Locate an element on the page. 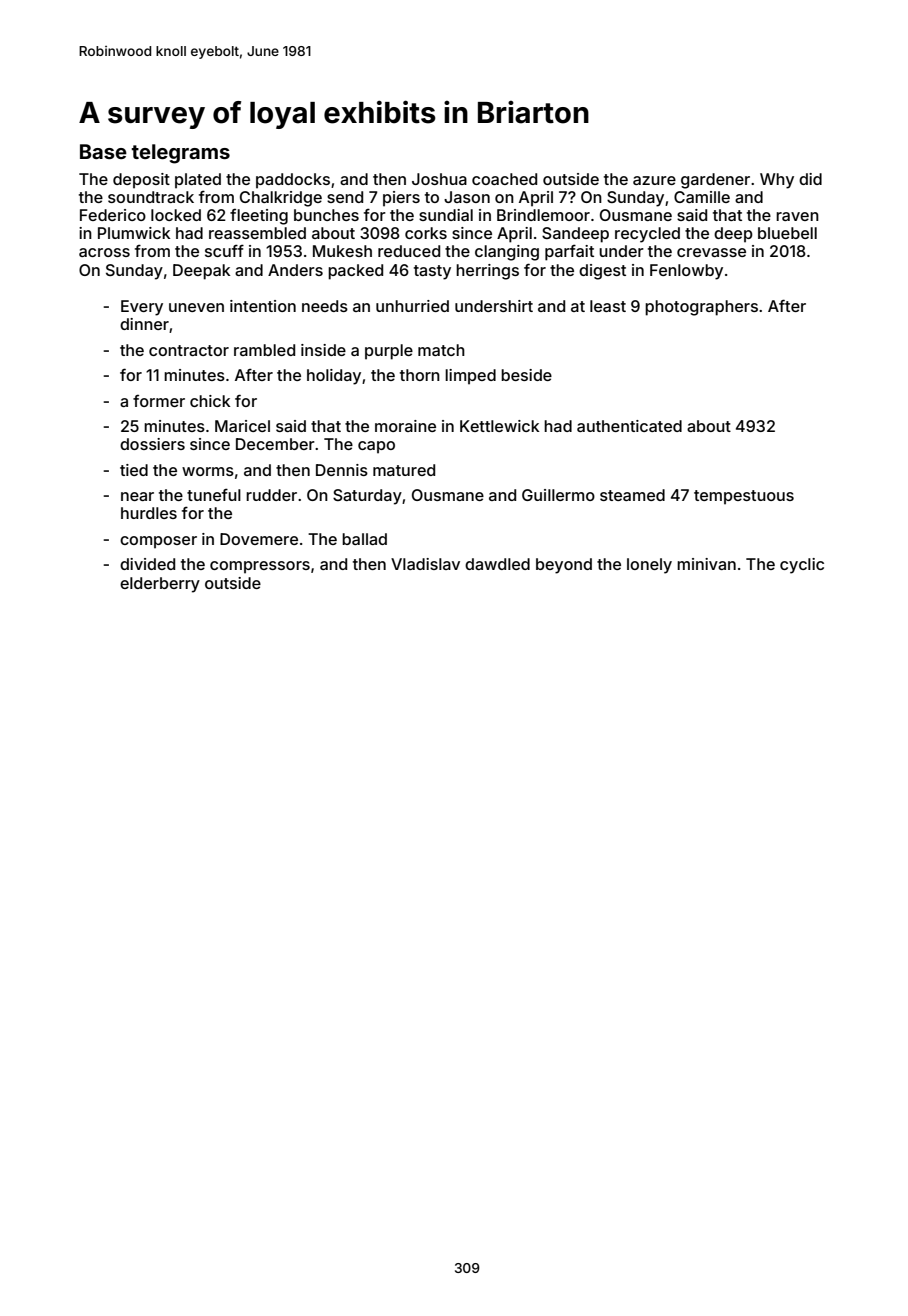 Image resolution: width=908 pixels, height=1316 pixels. unhurried is located at coordinates (412, 306).
